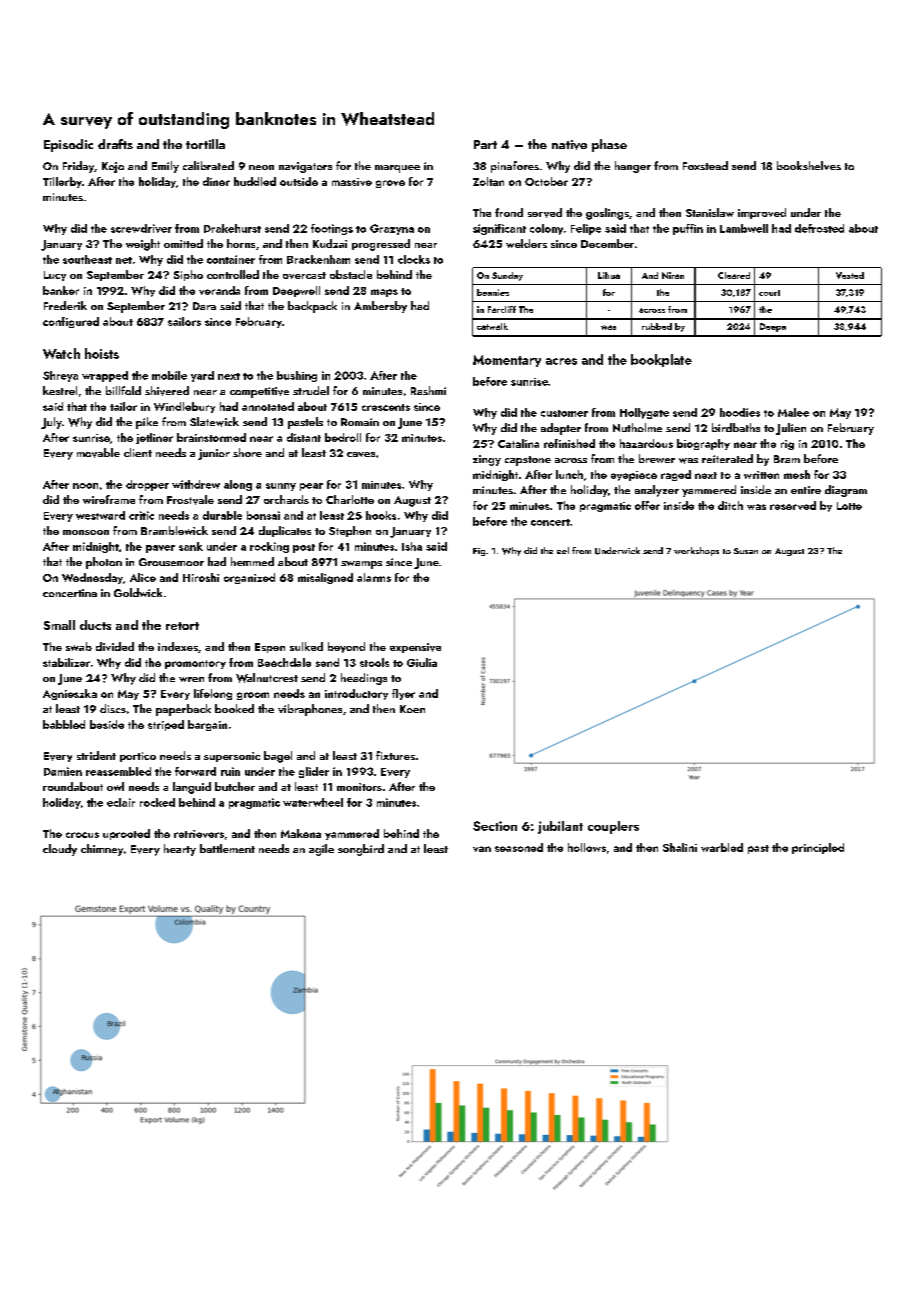  What do you see at coordinates (68, 145) in the page?
I see `Episodic` at bounding box center [68, 145].
